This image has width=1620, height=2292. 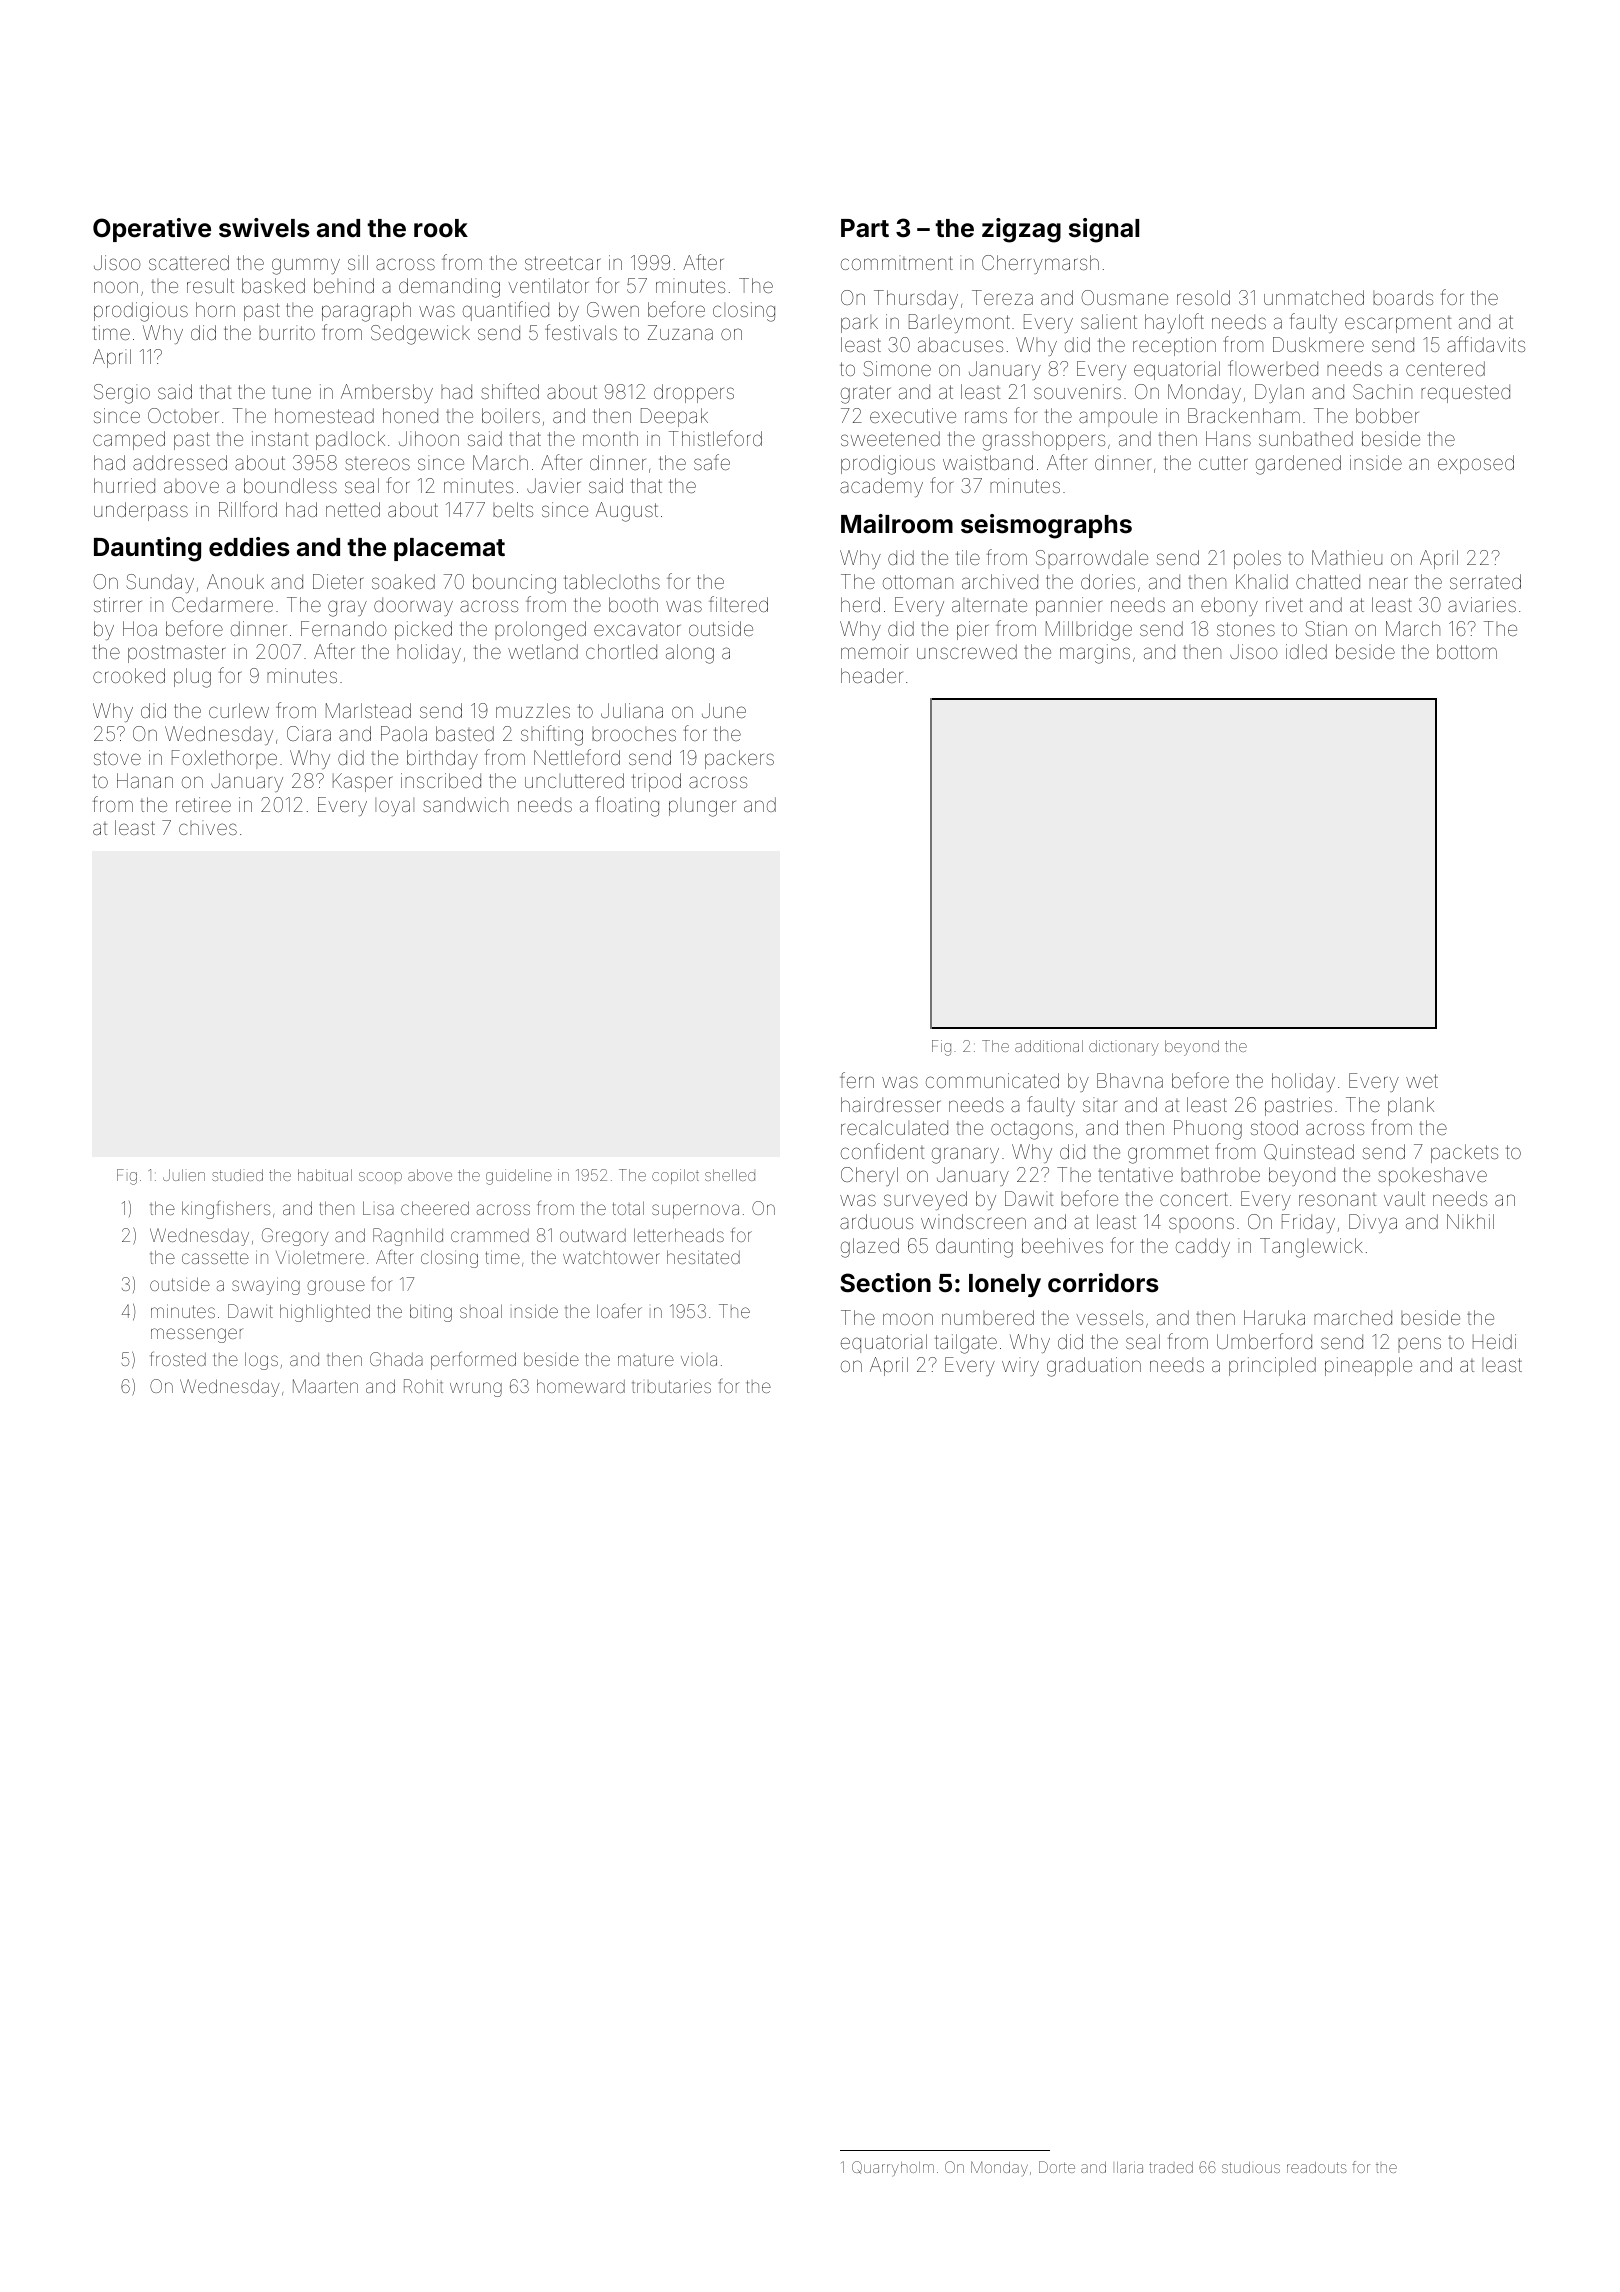 What do you see at coordinates (1403, 297) in the image?
I see `boards` at bounding box center [1403, 297].
